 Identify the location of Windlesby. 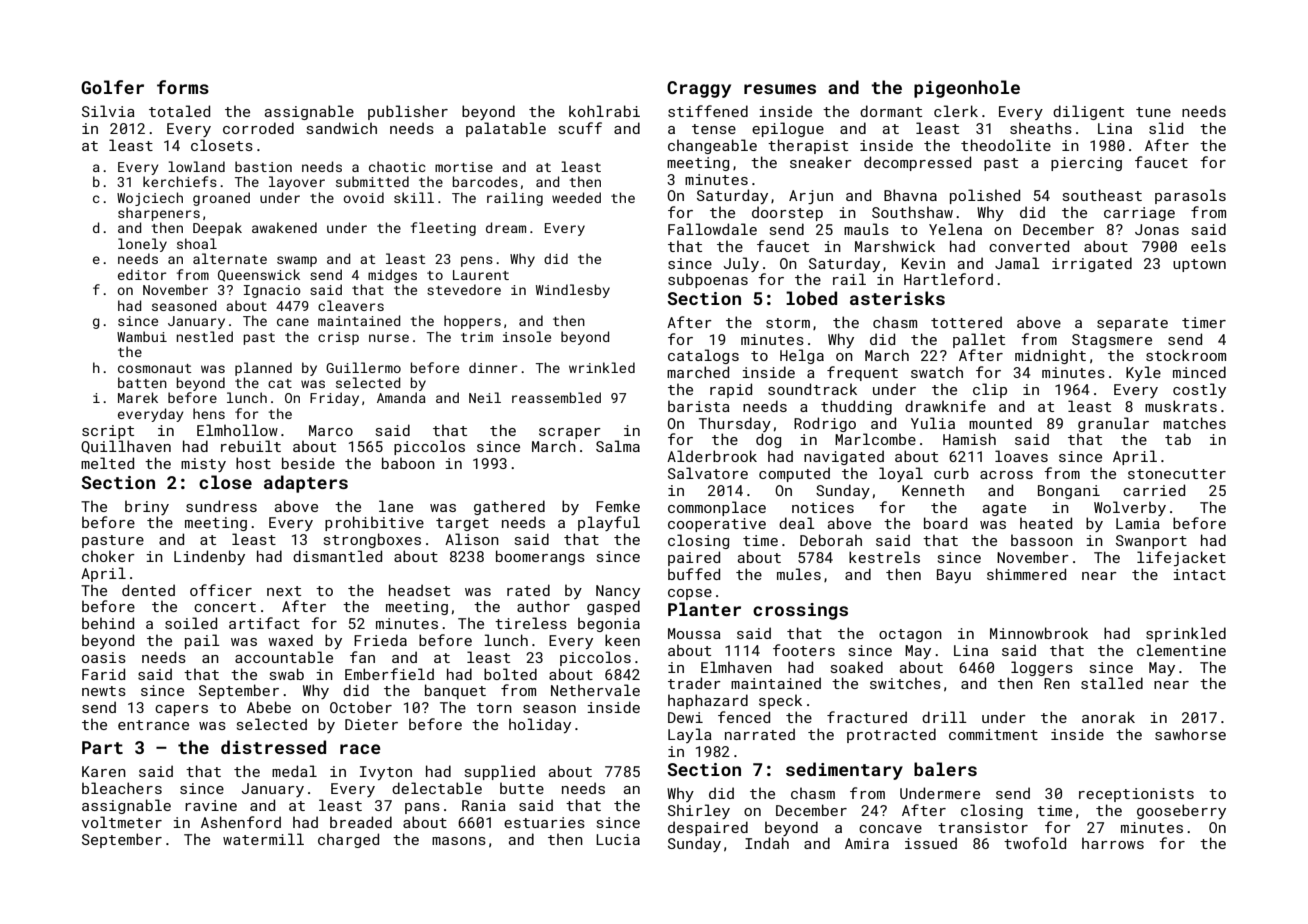
(573, 291).
